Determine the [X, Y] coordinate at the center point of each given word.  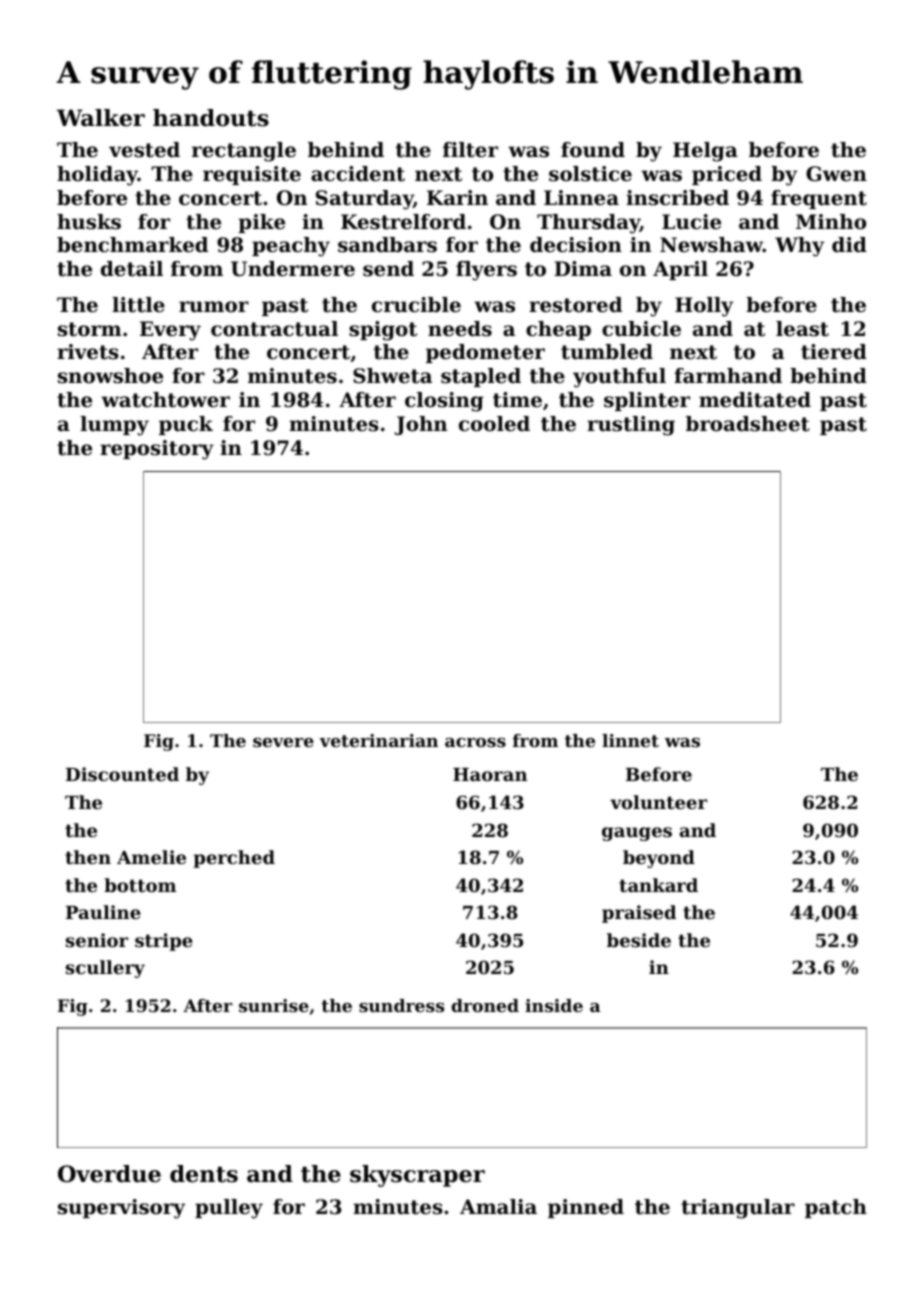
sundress [401, 1005]
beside [639, 940]
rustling [631, 426]
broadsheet [748, 424]
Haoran [490, 774]
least [802, 329]
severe [283, 742]
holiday [97, 176]
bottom [140, 885]
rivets [88, 352]
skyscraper [417, 1176]
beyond [659, 859]
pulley [229, 1209]
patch [836, 1208]
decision [576, 245]
